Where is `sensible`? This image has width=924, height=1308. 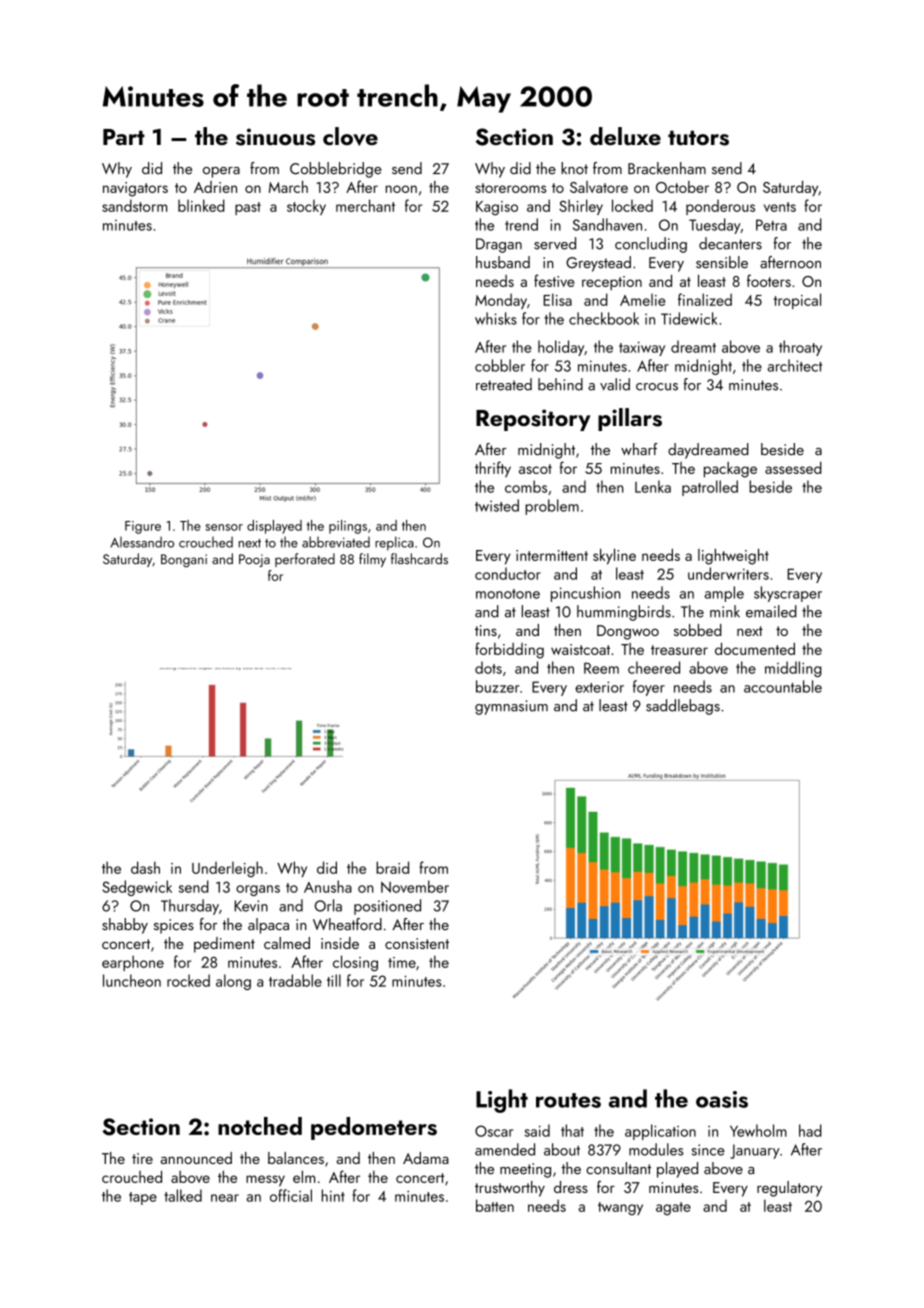 sensible is located at coordinates (722, 262).
